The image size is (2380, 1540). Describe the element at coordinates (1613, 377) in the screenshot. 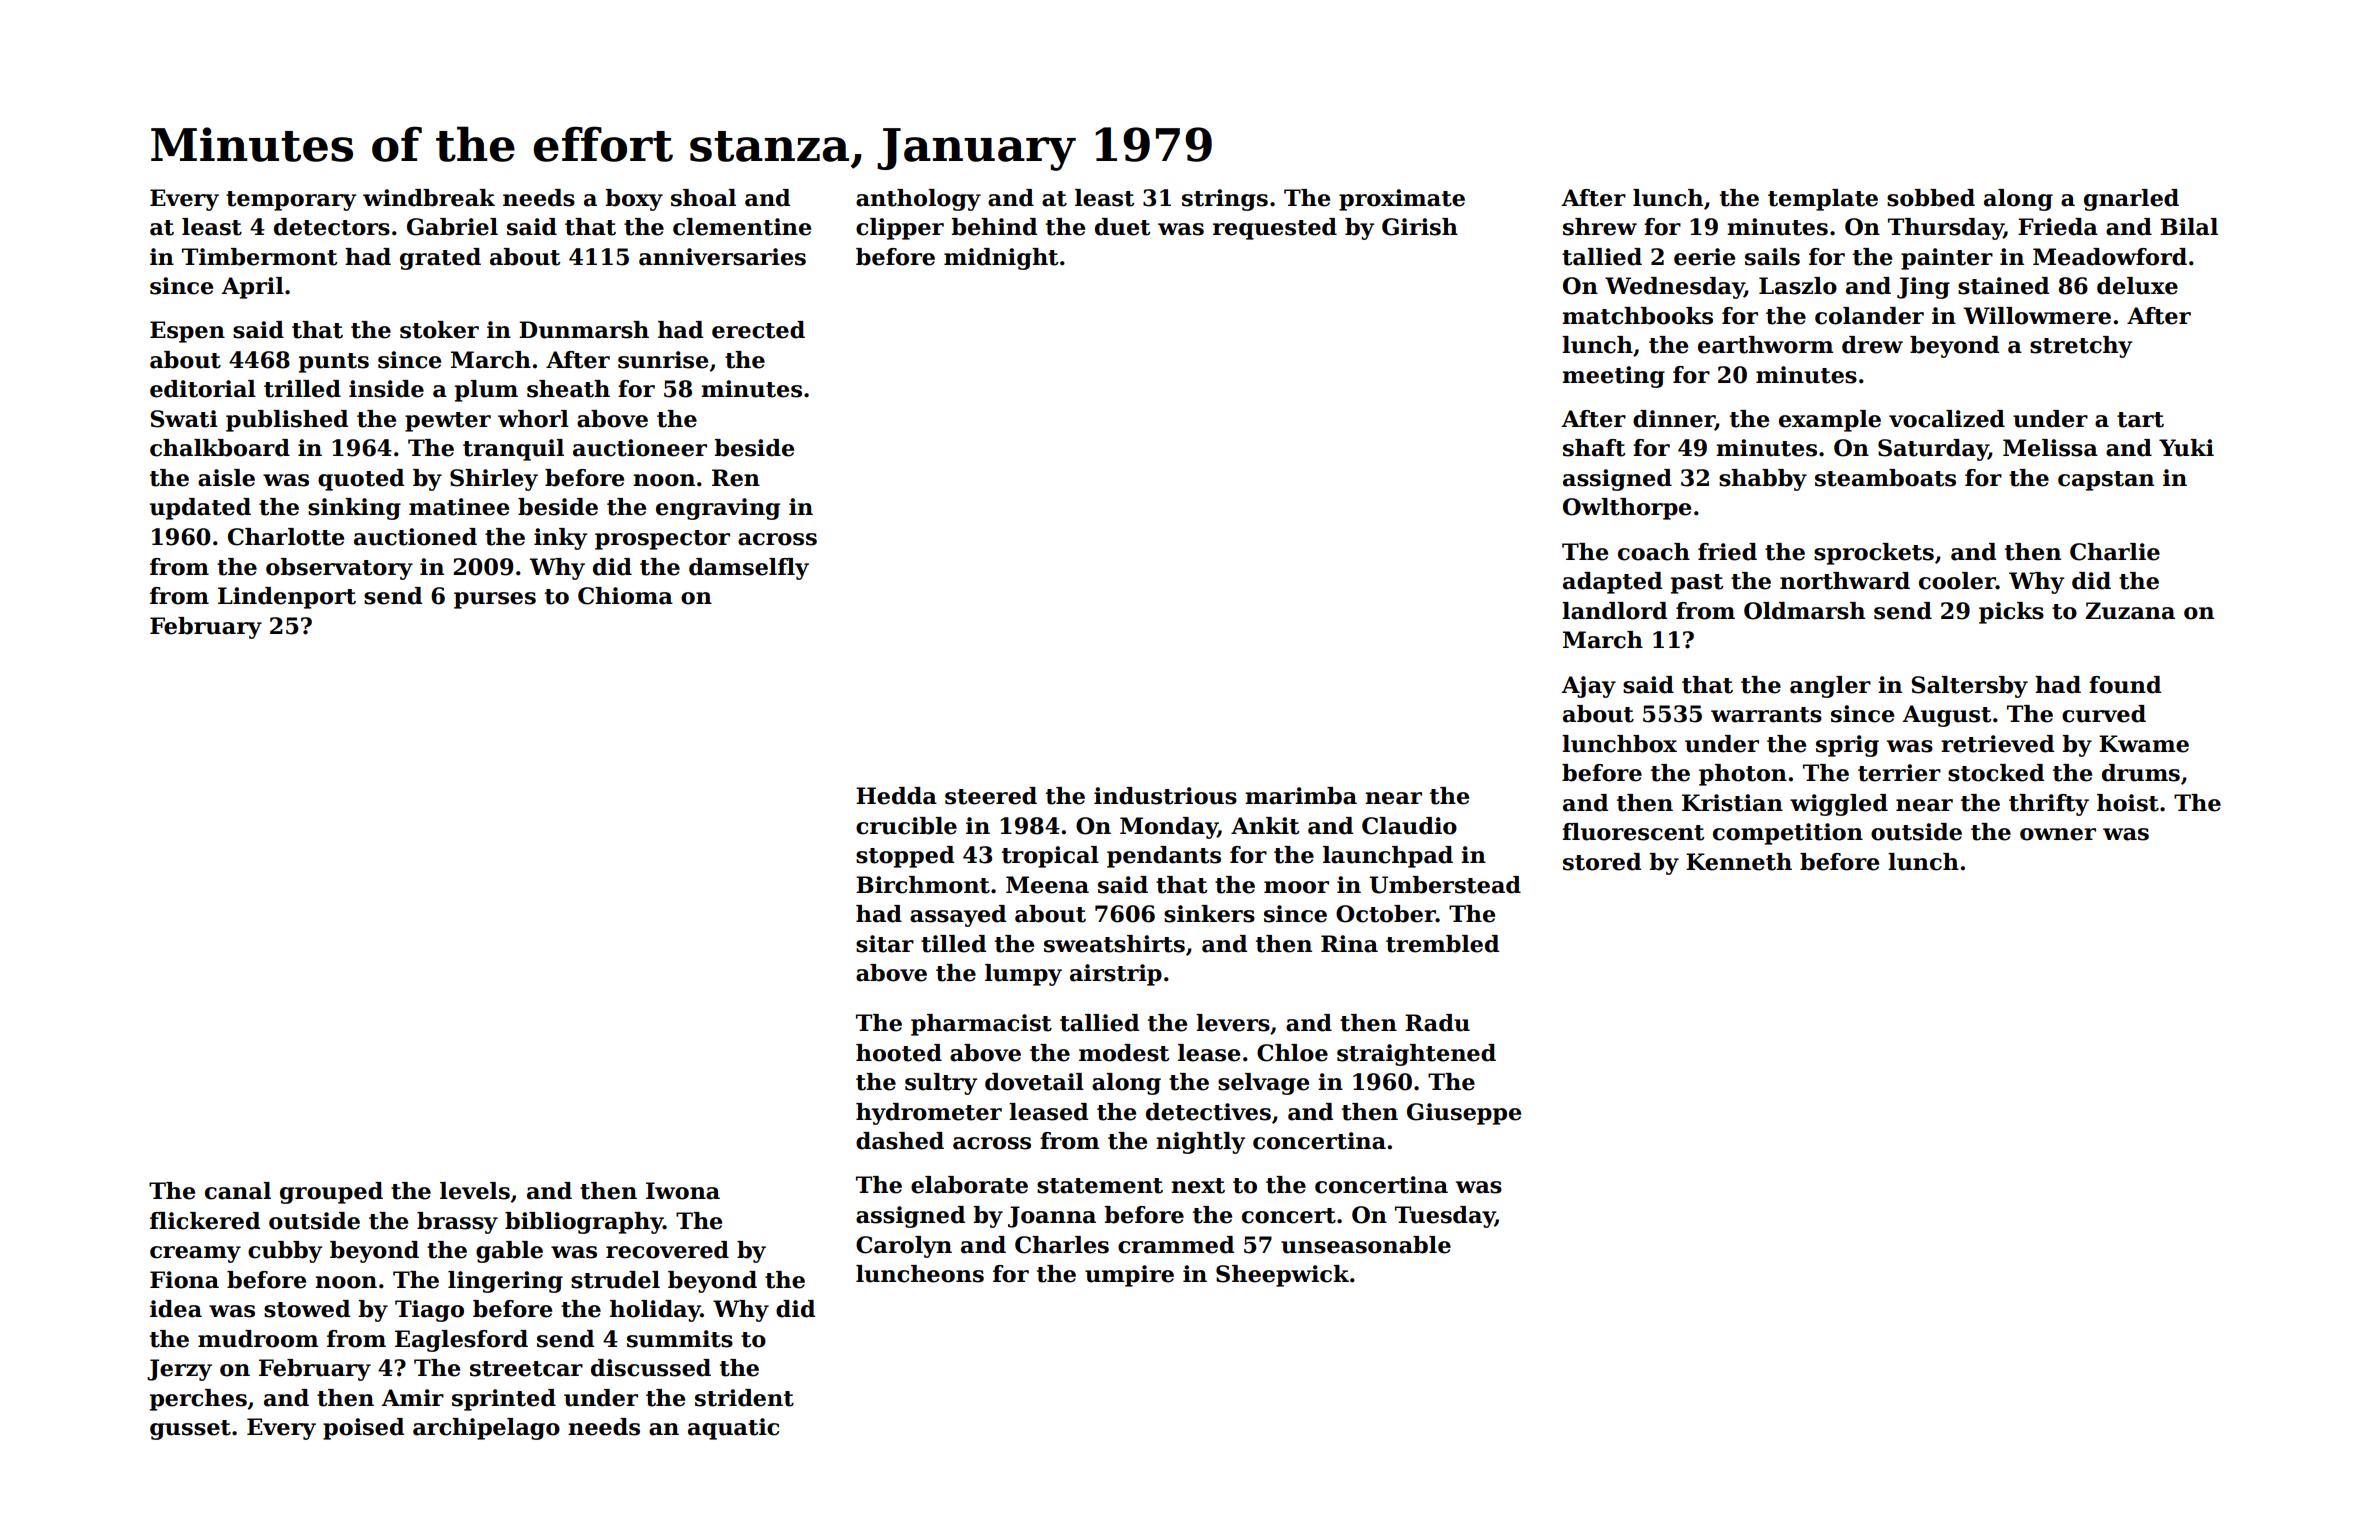

I see `meeting` at that location.
